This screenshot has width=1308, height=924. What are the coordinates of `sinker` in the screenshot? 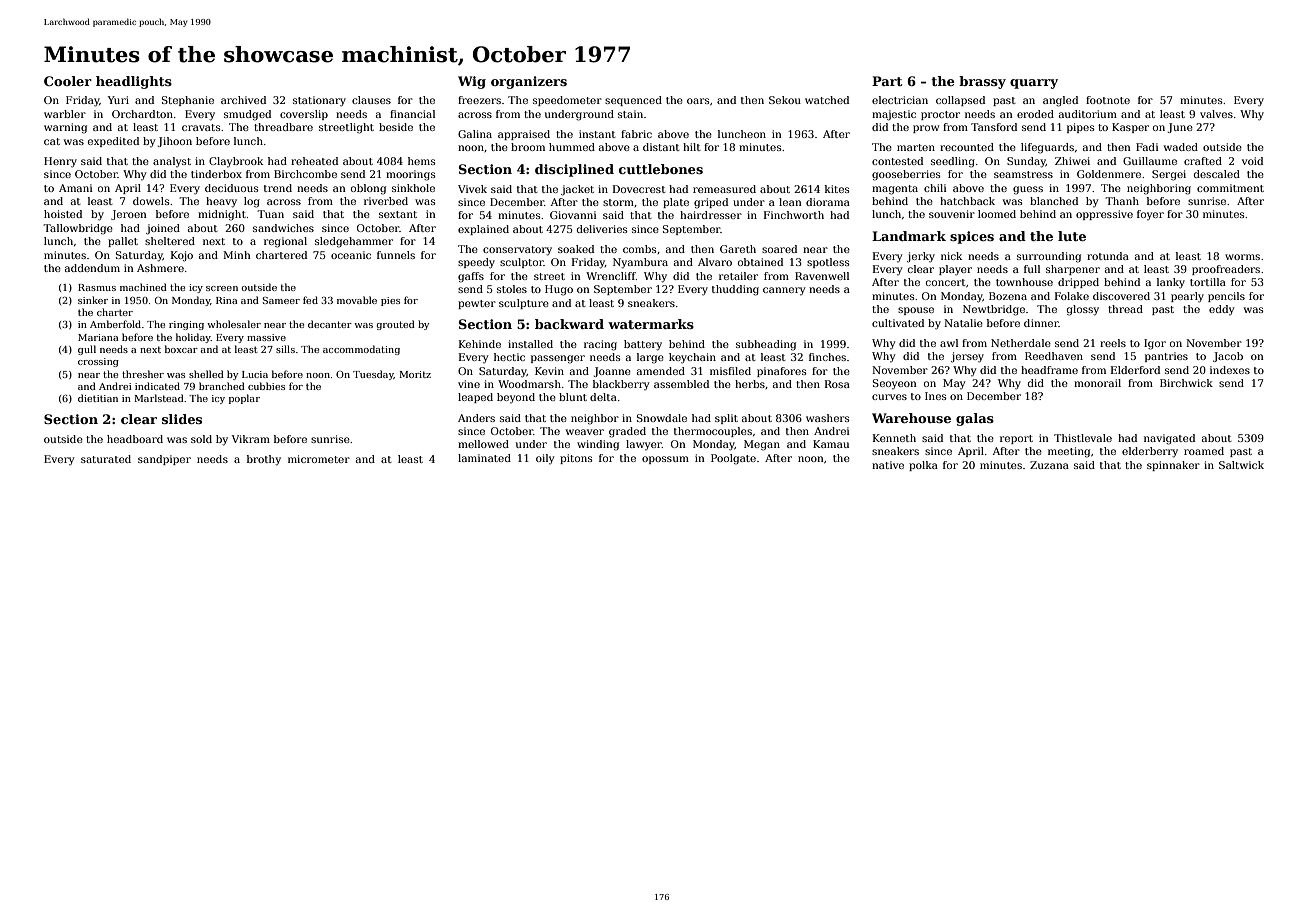 It's located at (93, 300).
